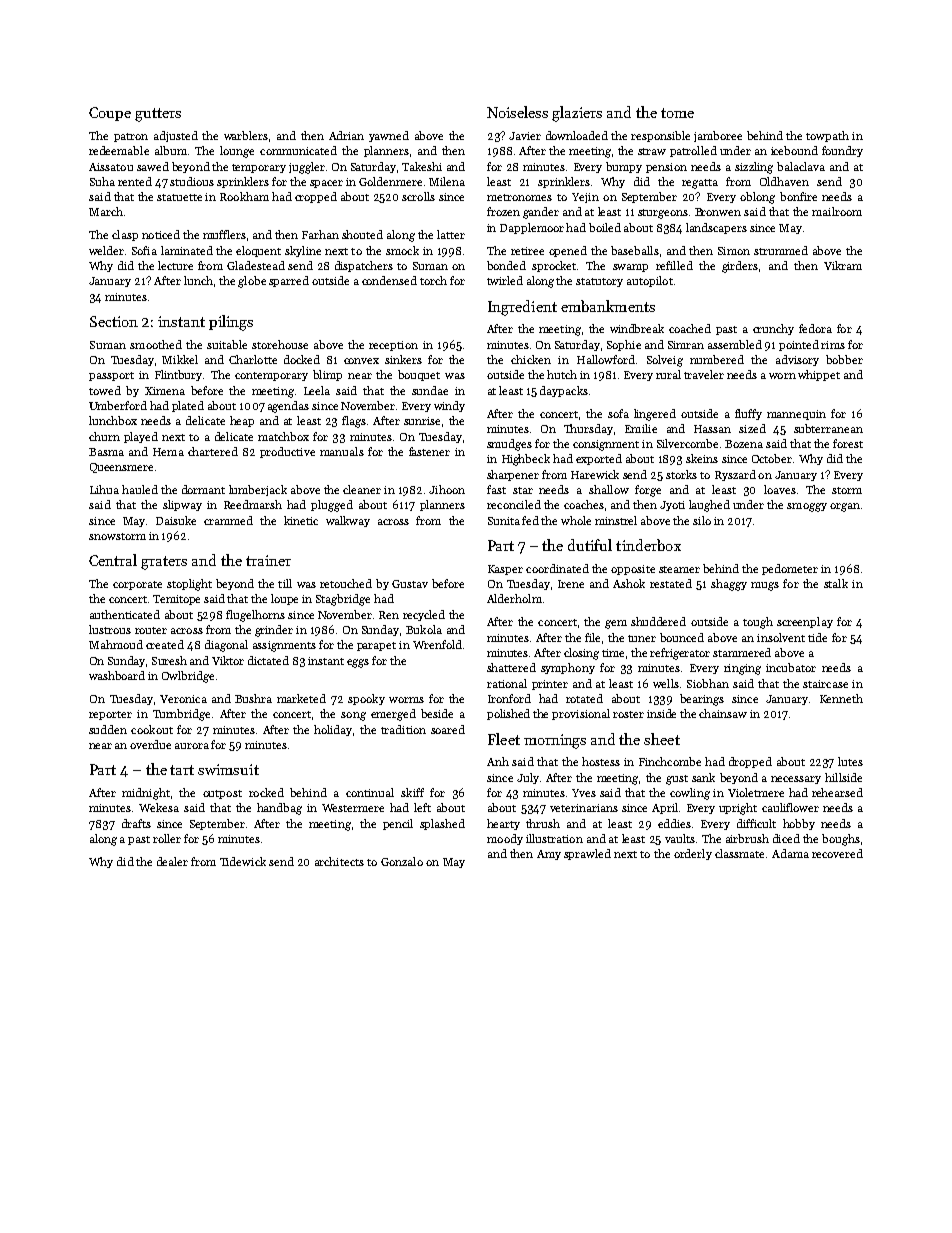 The height and width of the screenshot is (1233, 952). I want to click on Queensmere, so click(121, 468).
